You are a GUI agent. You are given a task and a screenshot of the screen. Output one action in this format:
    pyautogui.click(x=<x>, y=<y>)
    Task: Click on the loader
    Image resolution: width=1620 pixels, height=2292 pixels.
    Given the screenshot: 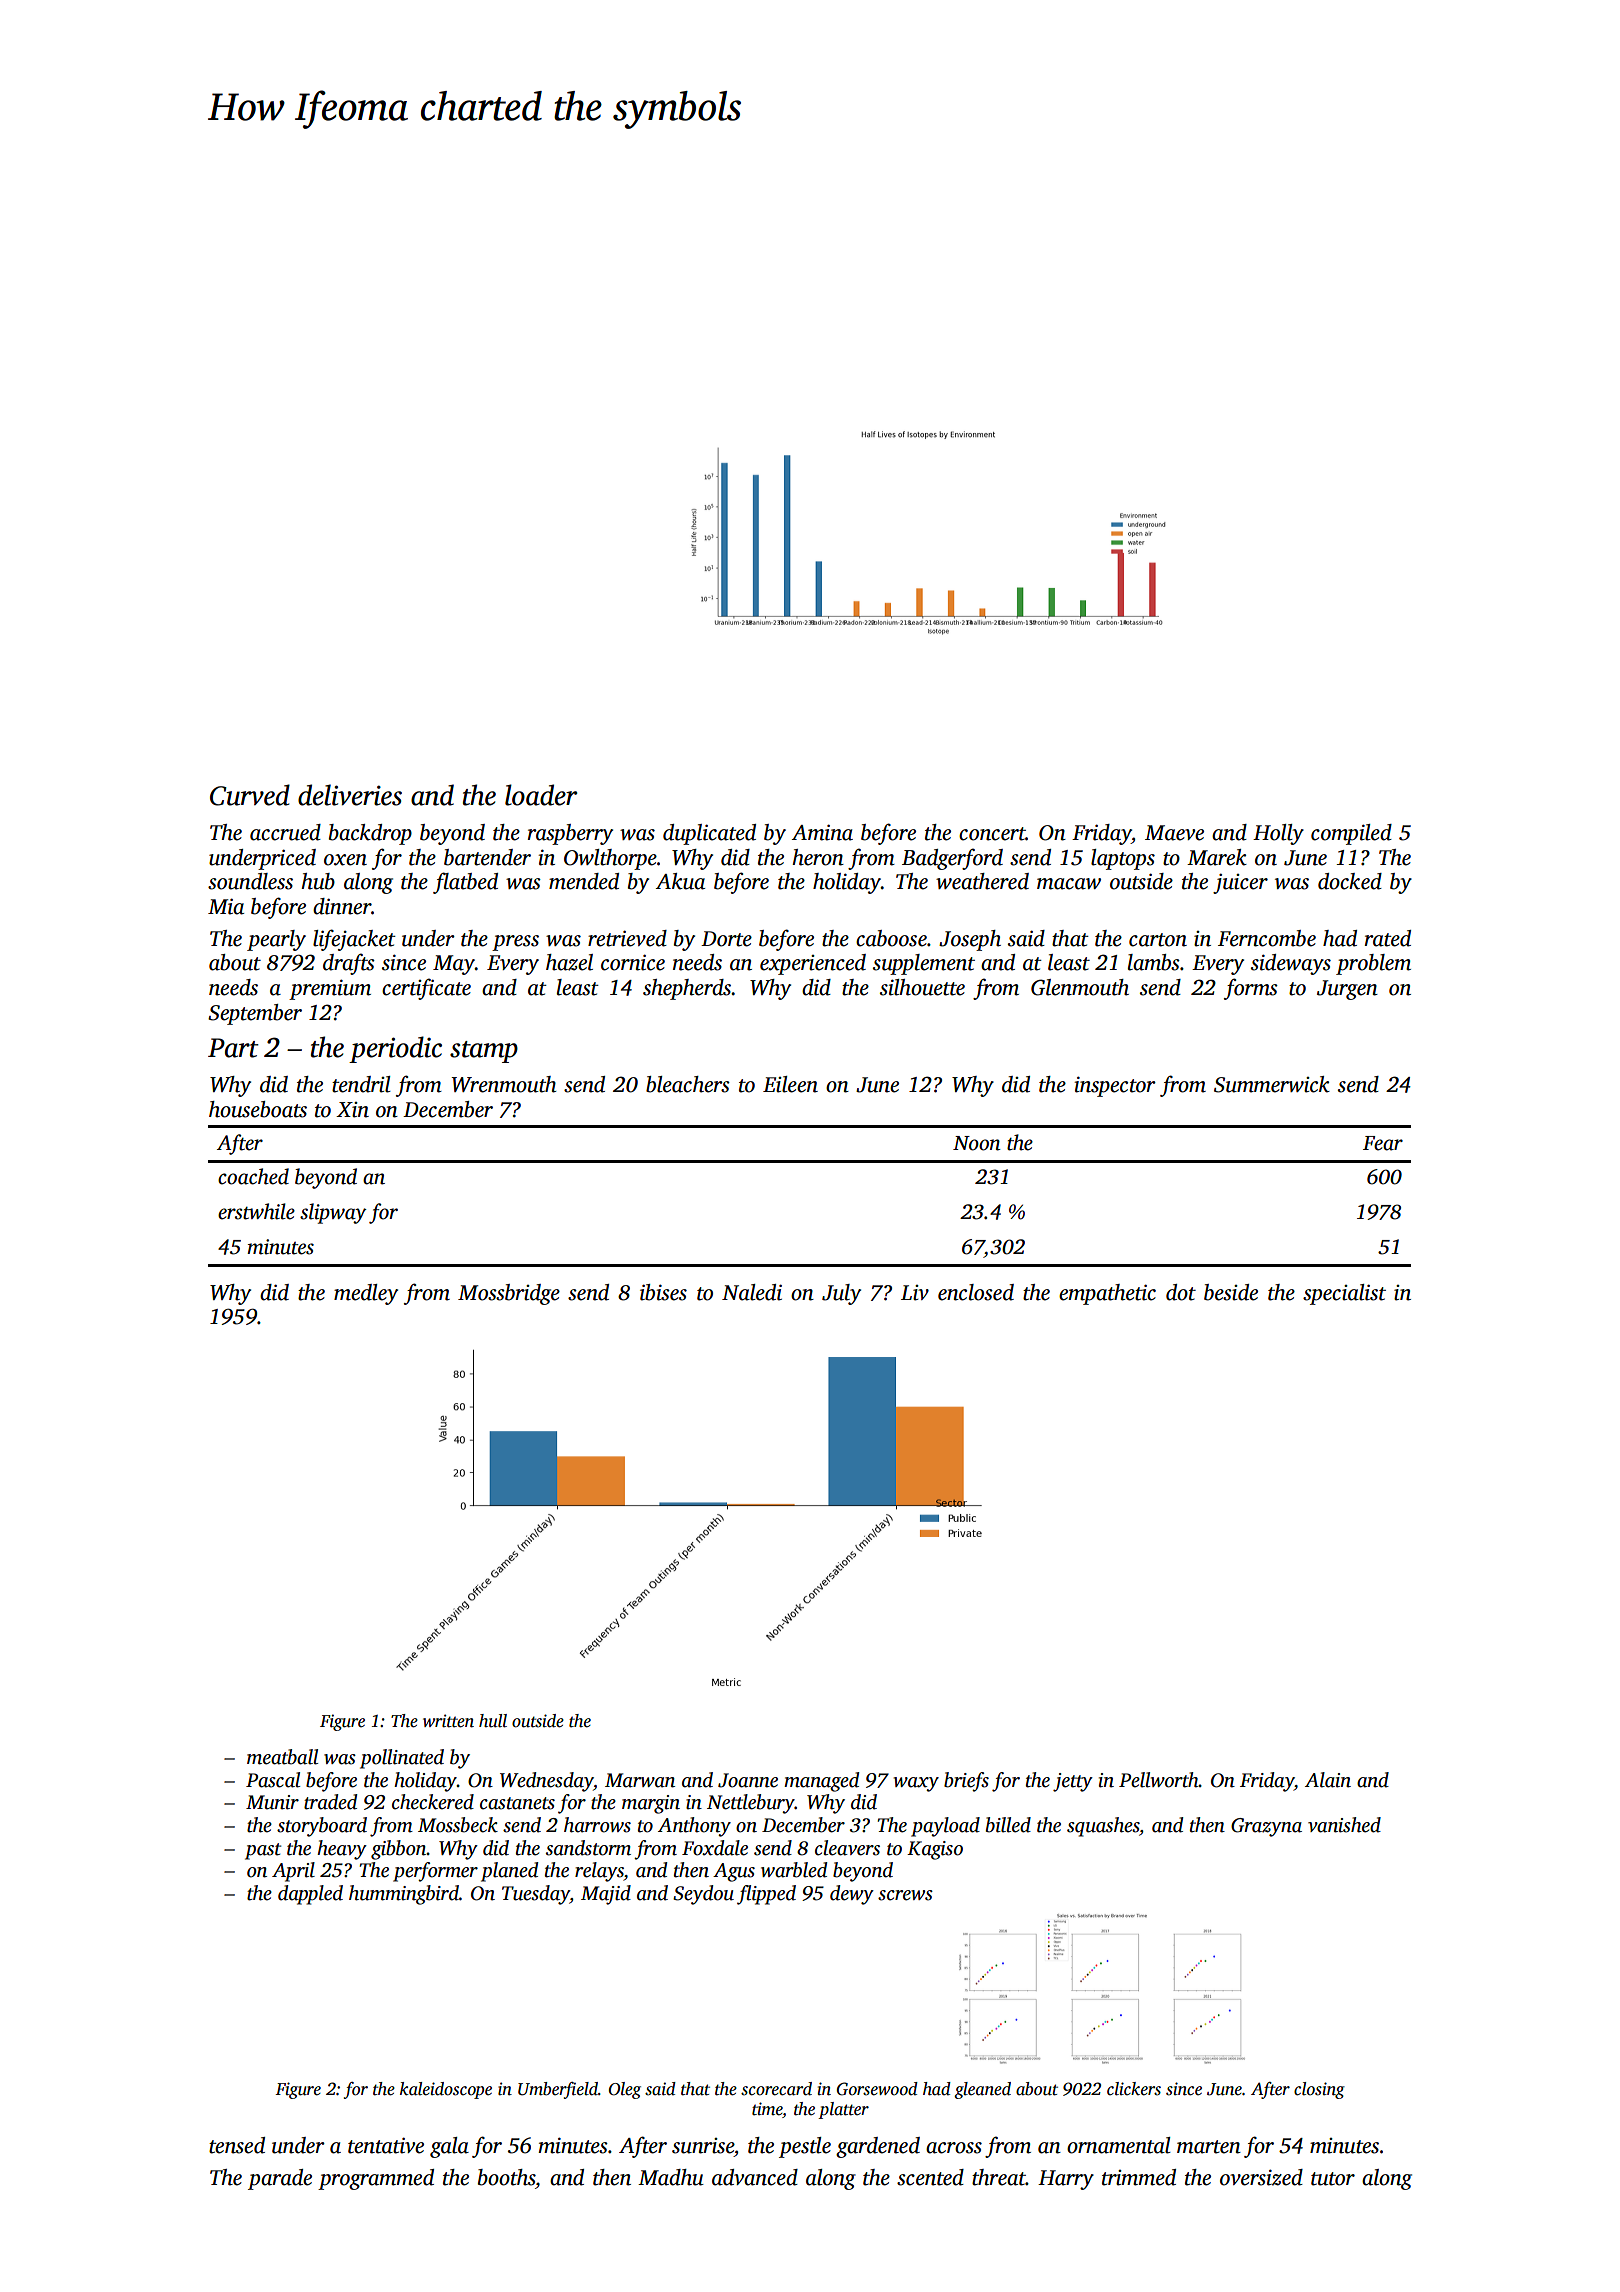 What is the action you would take?
    pyautogui.click(x=541, y=795)
